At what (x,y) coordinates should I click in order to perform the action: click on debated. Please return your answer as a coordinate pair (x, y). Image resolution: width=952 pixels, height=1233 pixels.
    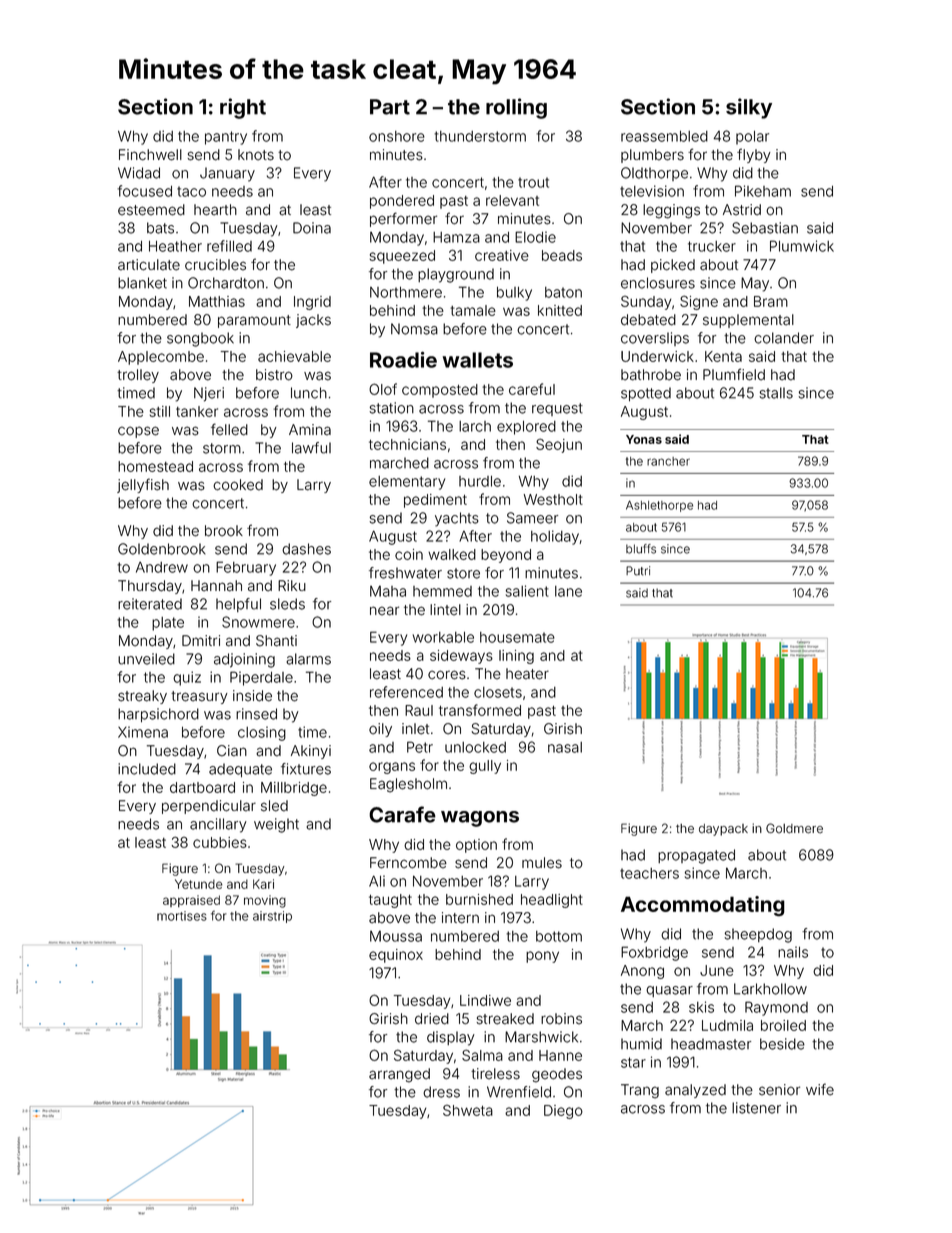
    Looking at the image, I should click on (648, 320).
